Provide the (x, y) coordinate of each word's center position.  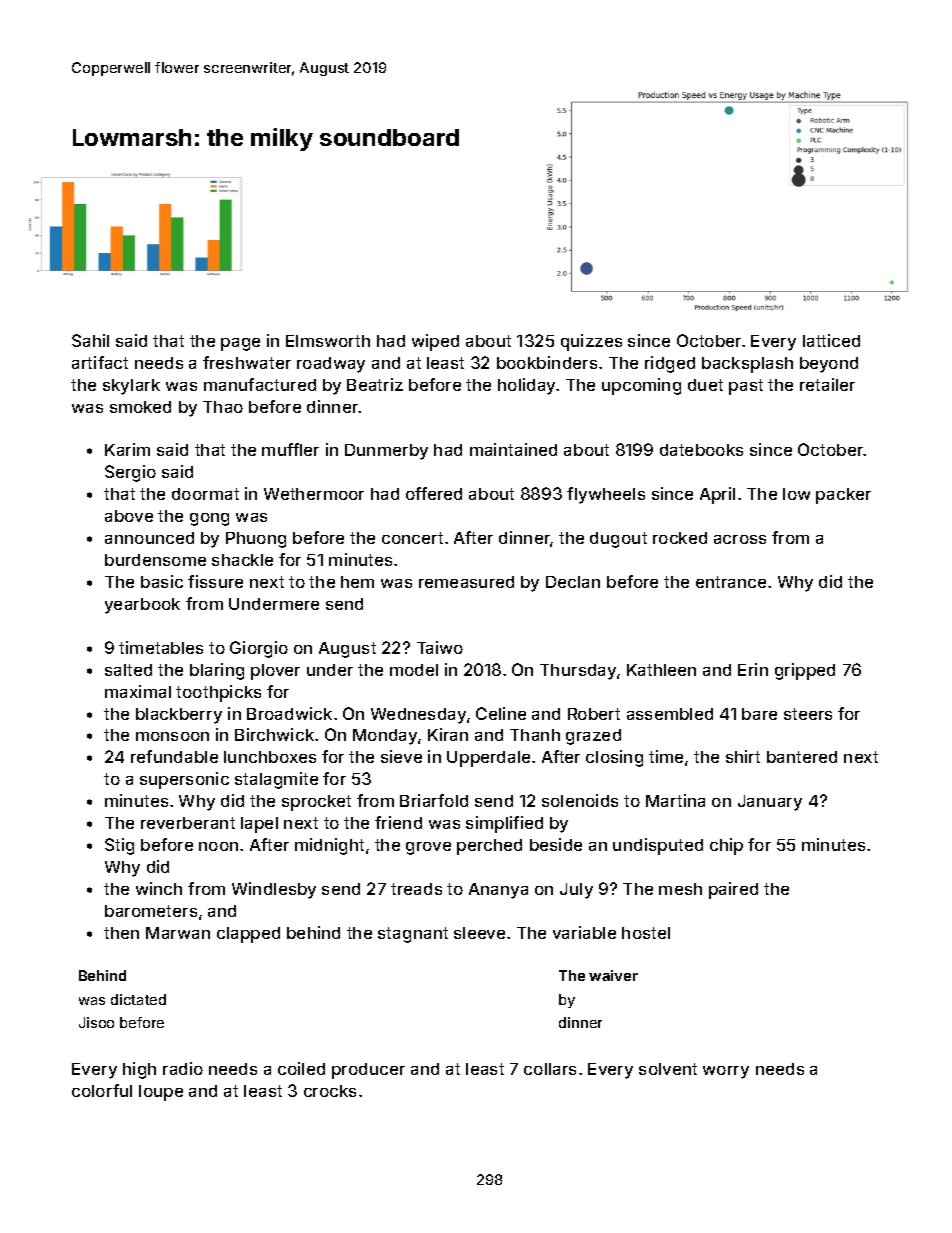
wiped (435, 342)
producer (368, 1071)
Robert (594, 714)
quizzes (591, 342)
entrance (731, 582)
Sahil (90, 340)
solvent (668, 1069)
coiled (301, 1068)
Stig (119, 846)
